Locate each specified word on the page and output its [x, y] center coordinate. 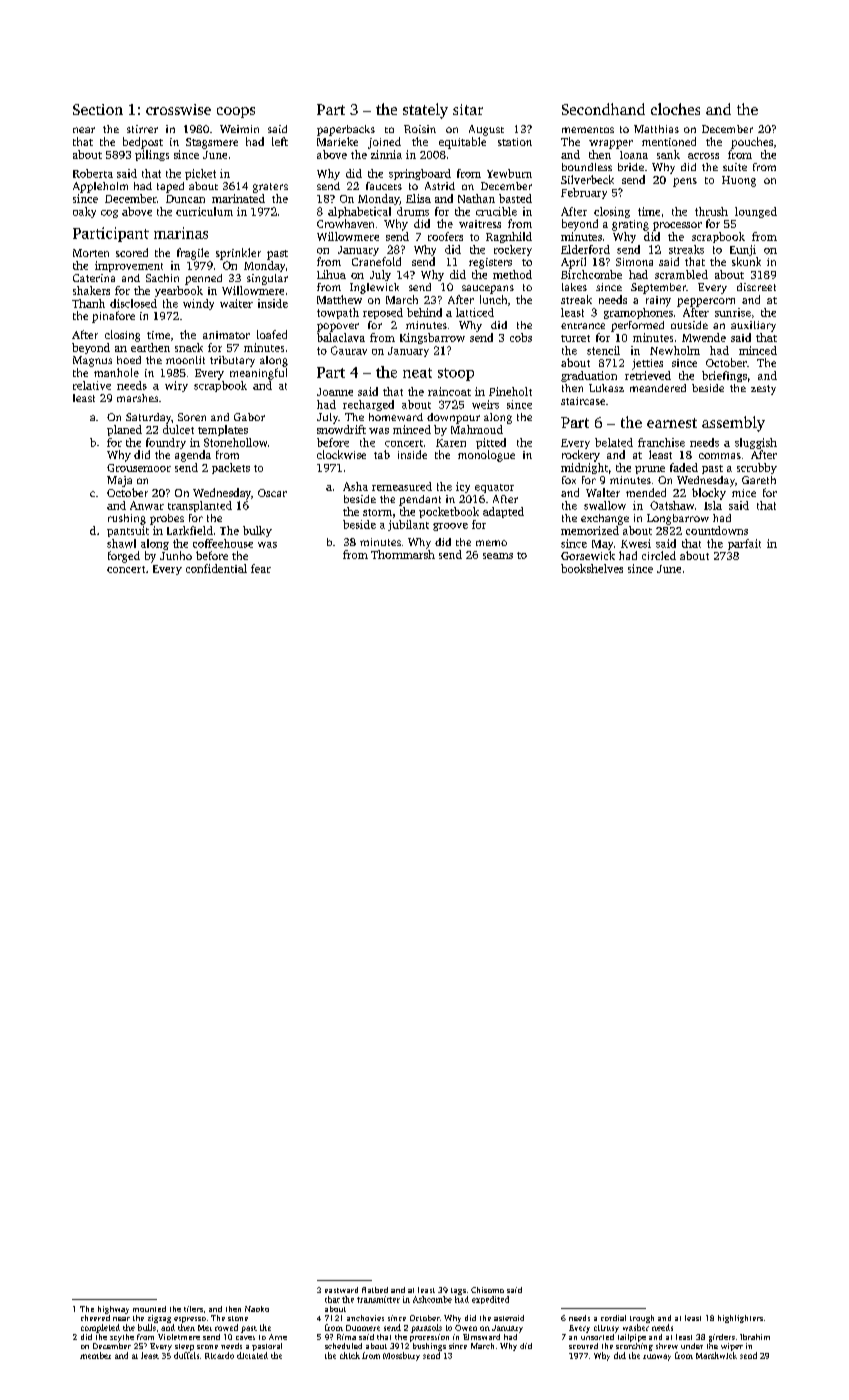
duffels [186, 1355]
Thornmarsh [403, 554]
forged [124, 557]
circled [659, 555]
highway [113, 1310]
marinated [238, 198]
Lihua [331, 274]
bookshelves [592, 568]
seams [498, 556]
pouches [752, 143]
